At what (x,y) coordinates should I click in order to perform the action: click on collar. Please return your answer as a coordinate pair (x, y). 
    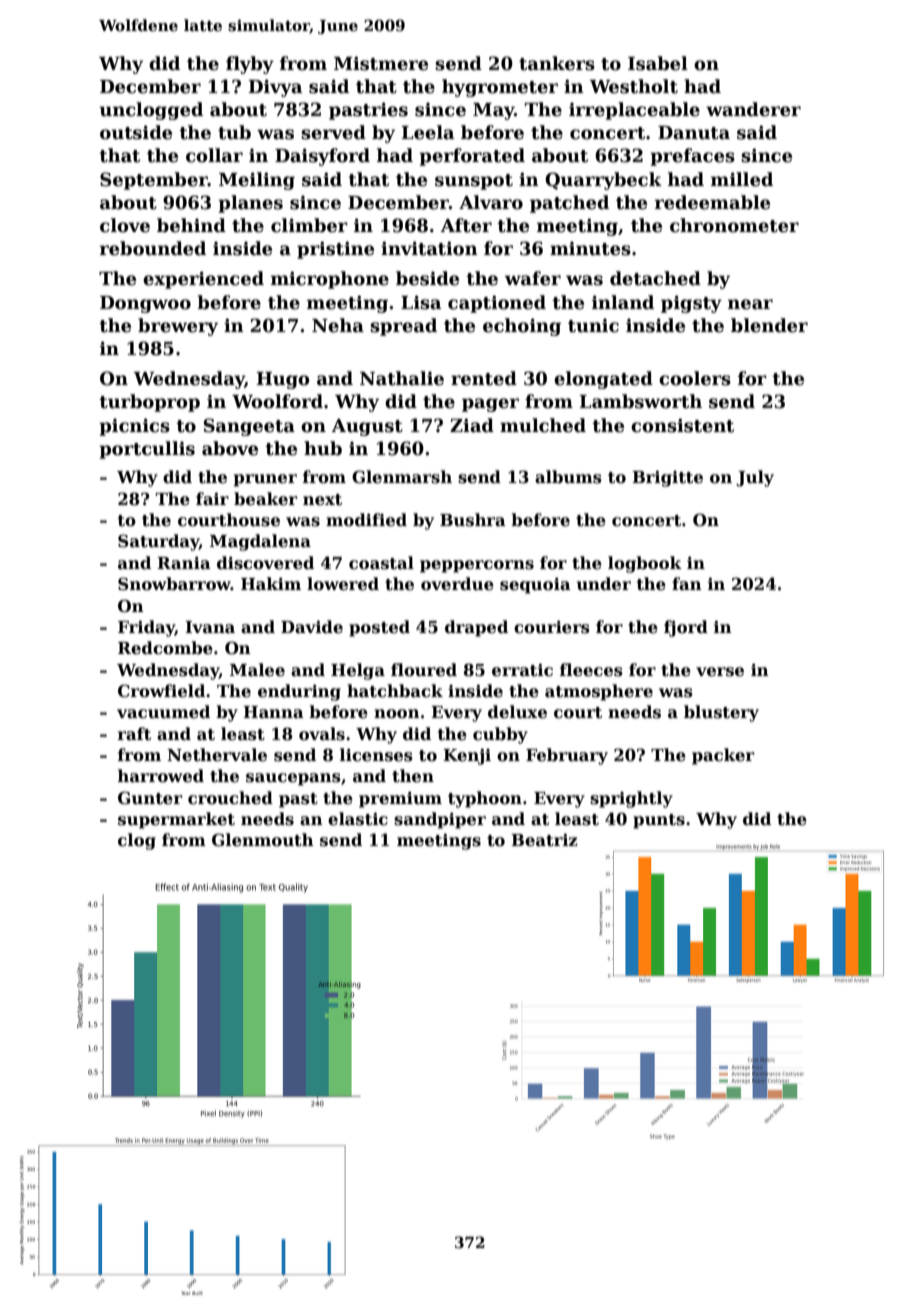
    Looking at the image, I should click on (214, 155).
